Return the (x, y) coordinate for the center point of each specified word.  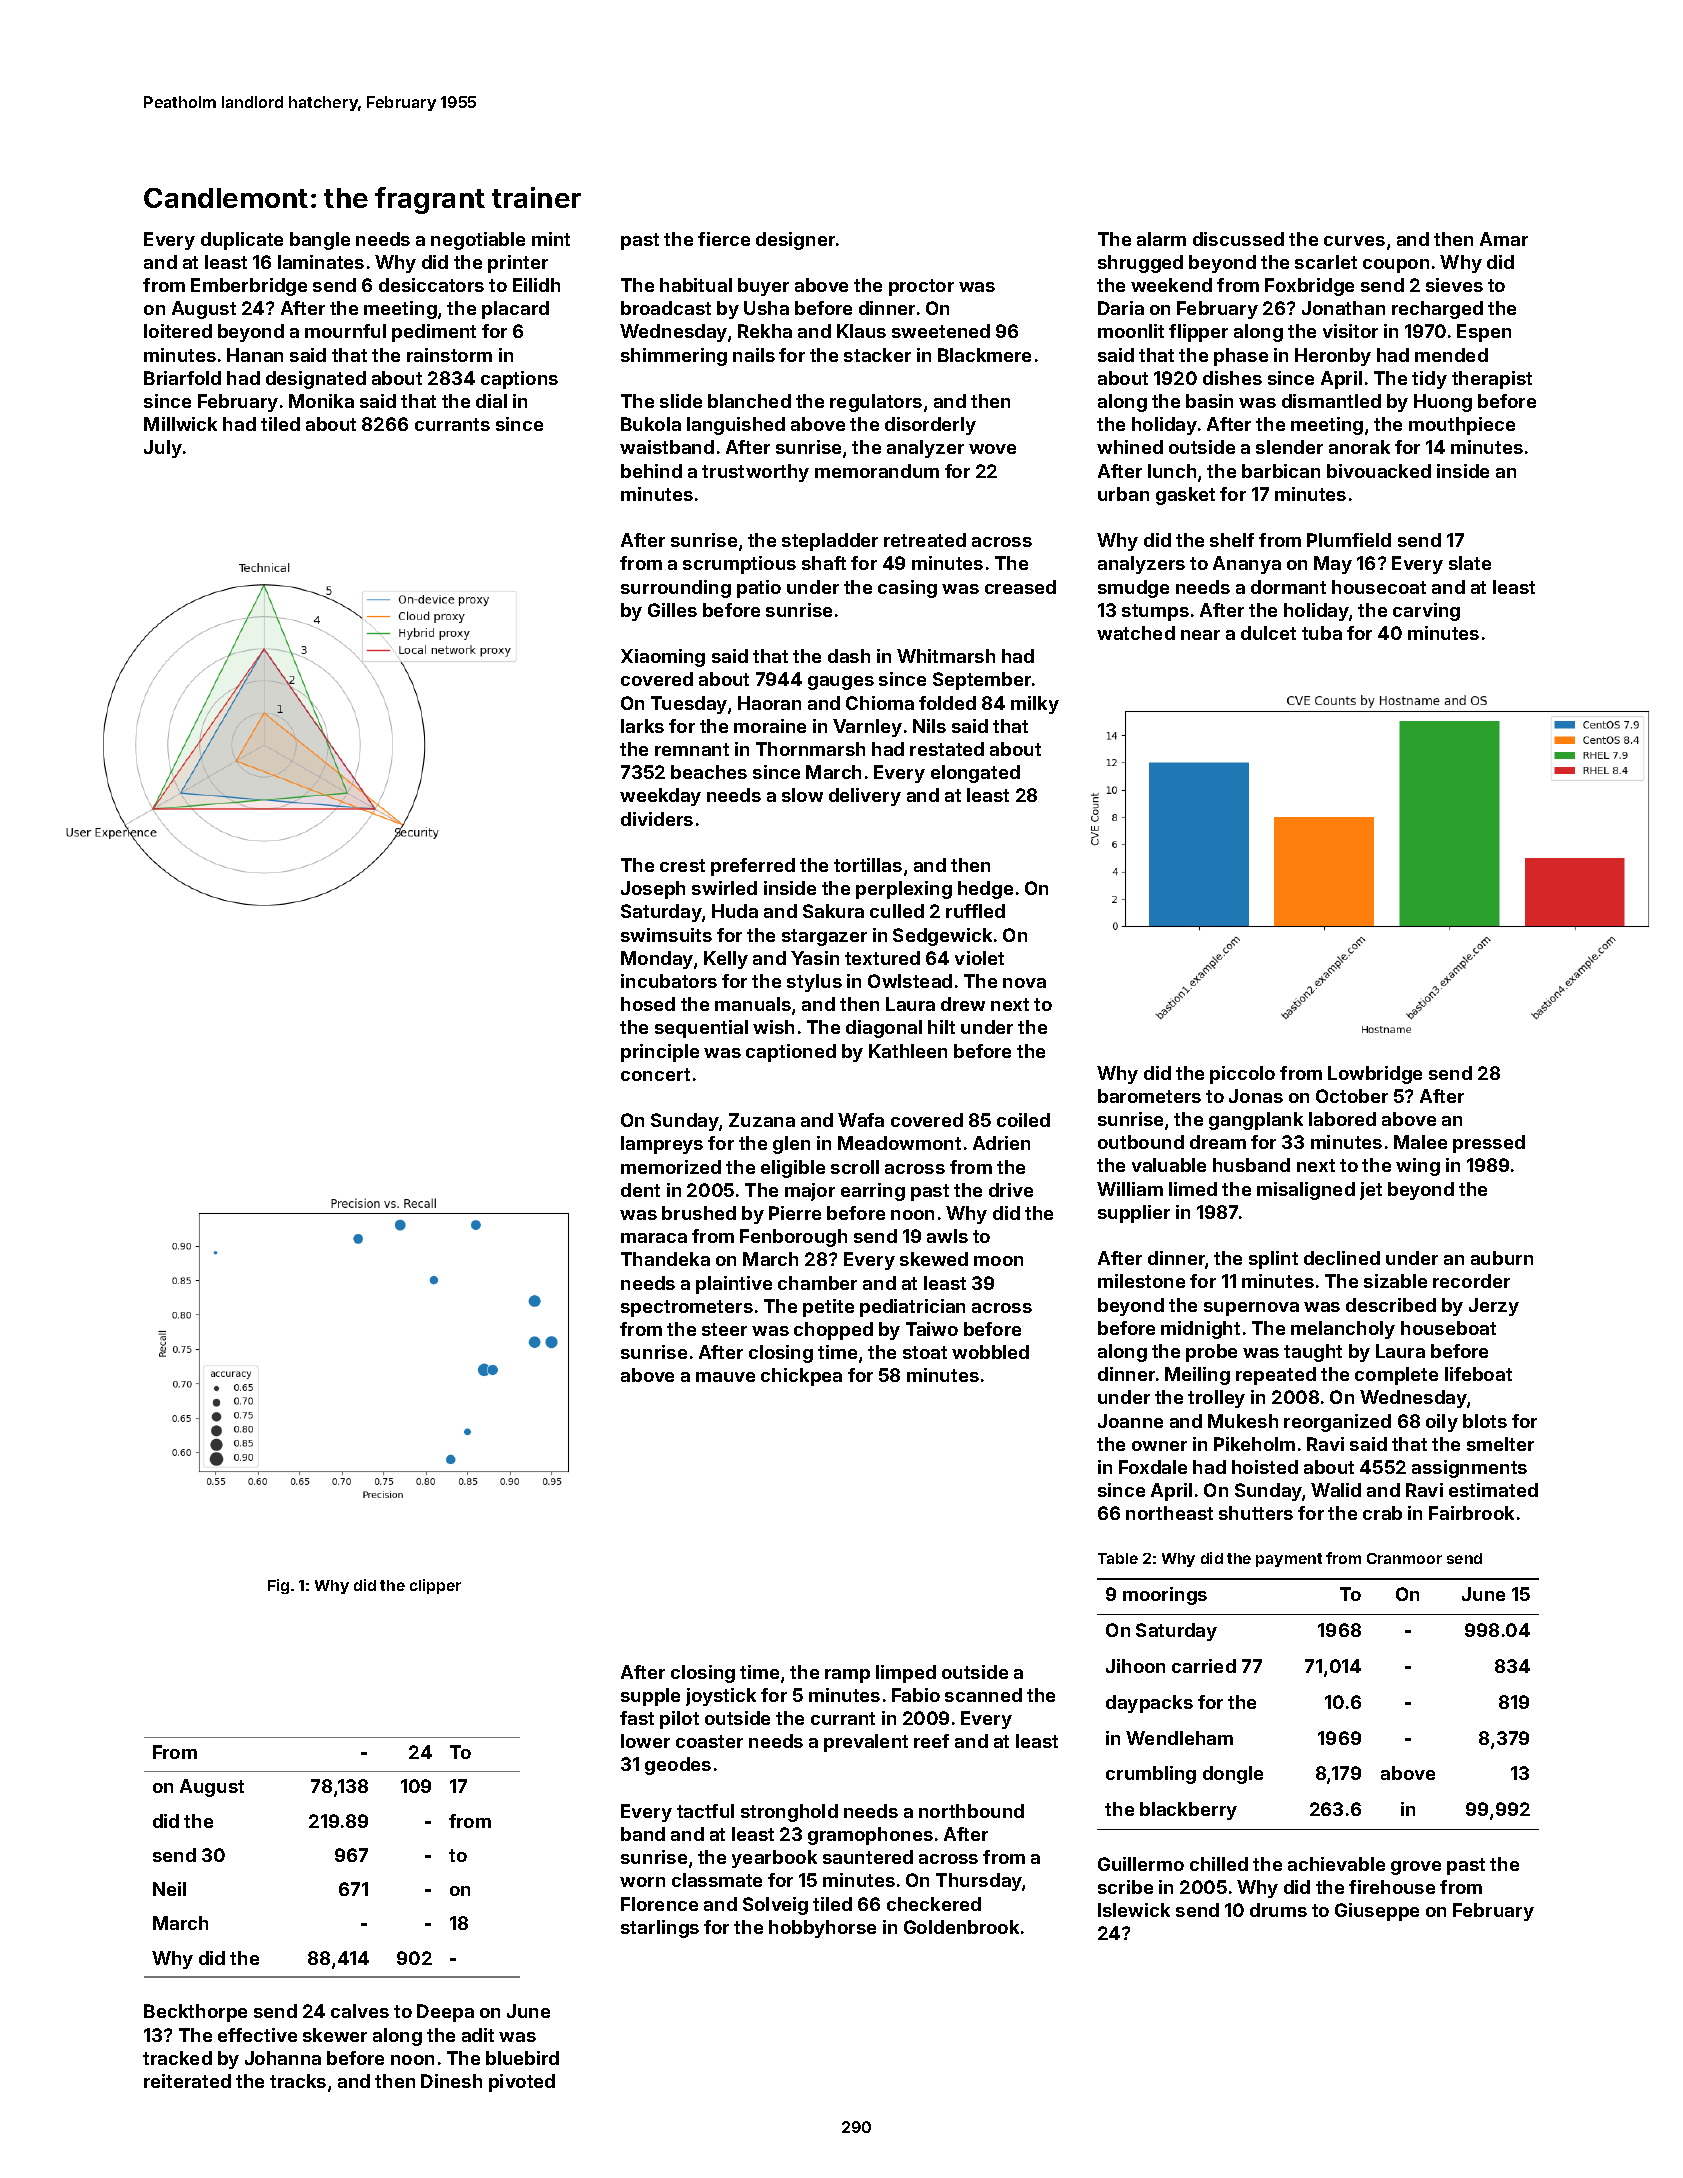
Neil (169, 1889)
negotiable (478, 241)
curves (1354, 241)
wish (773, 1027)
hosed (648, 1004)
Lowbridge (1375, 1075)
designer (795, 241)
